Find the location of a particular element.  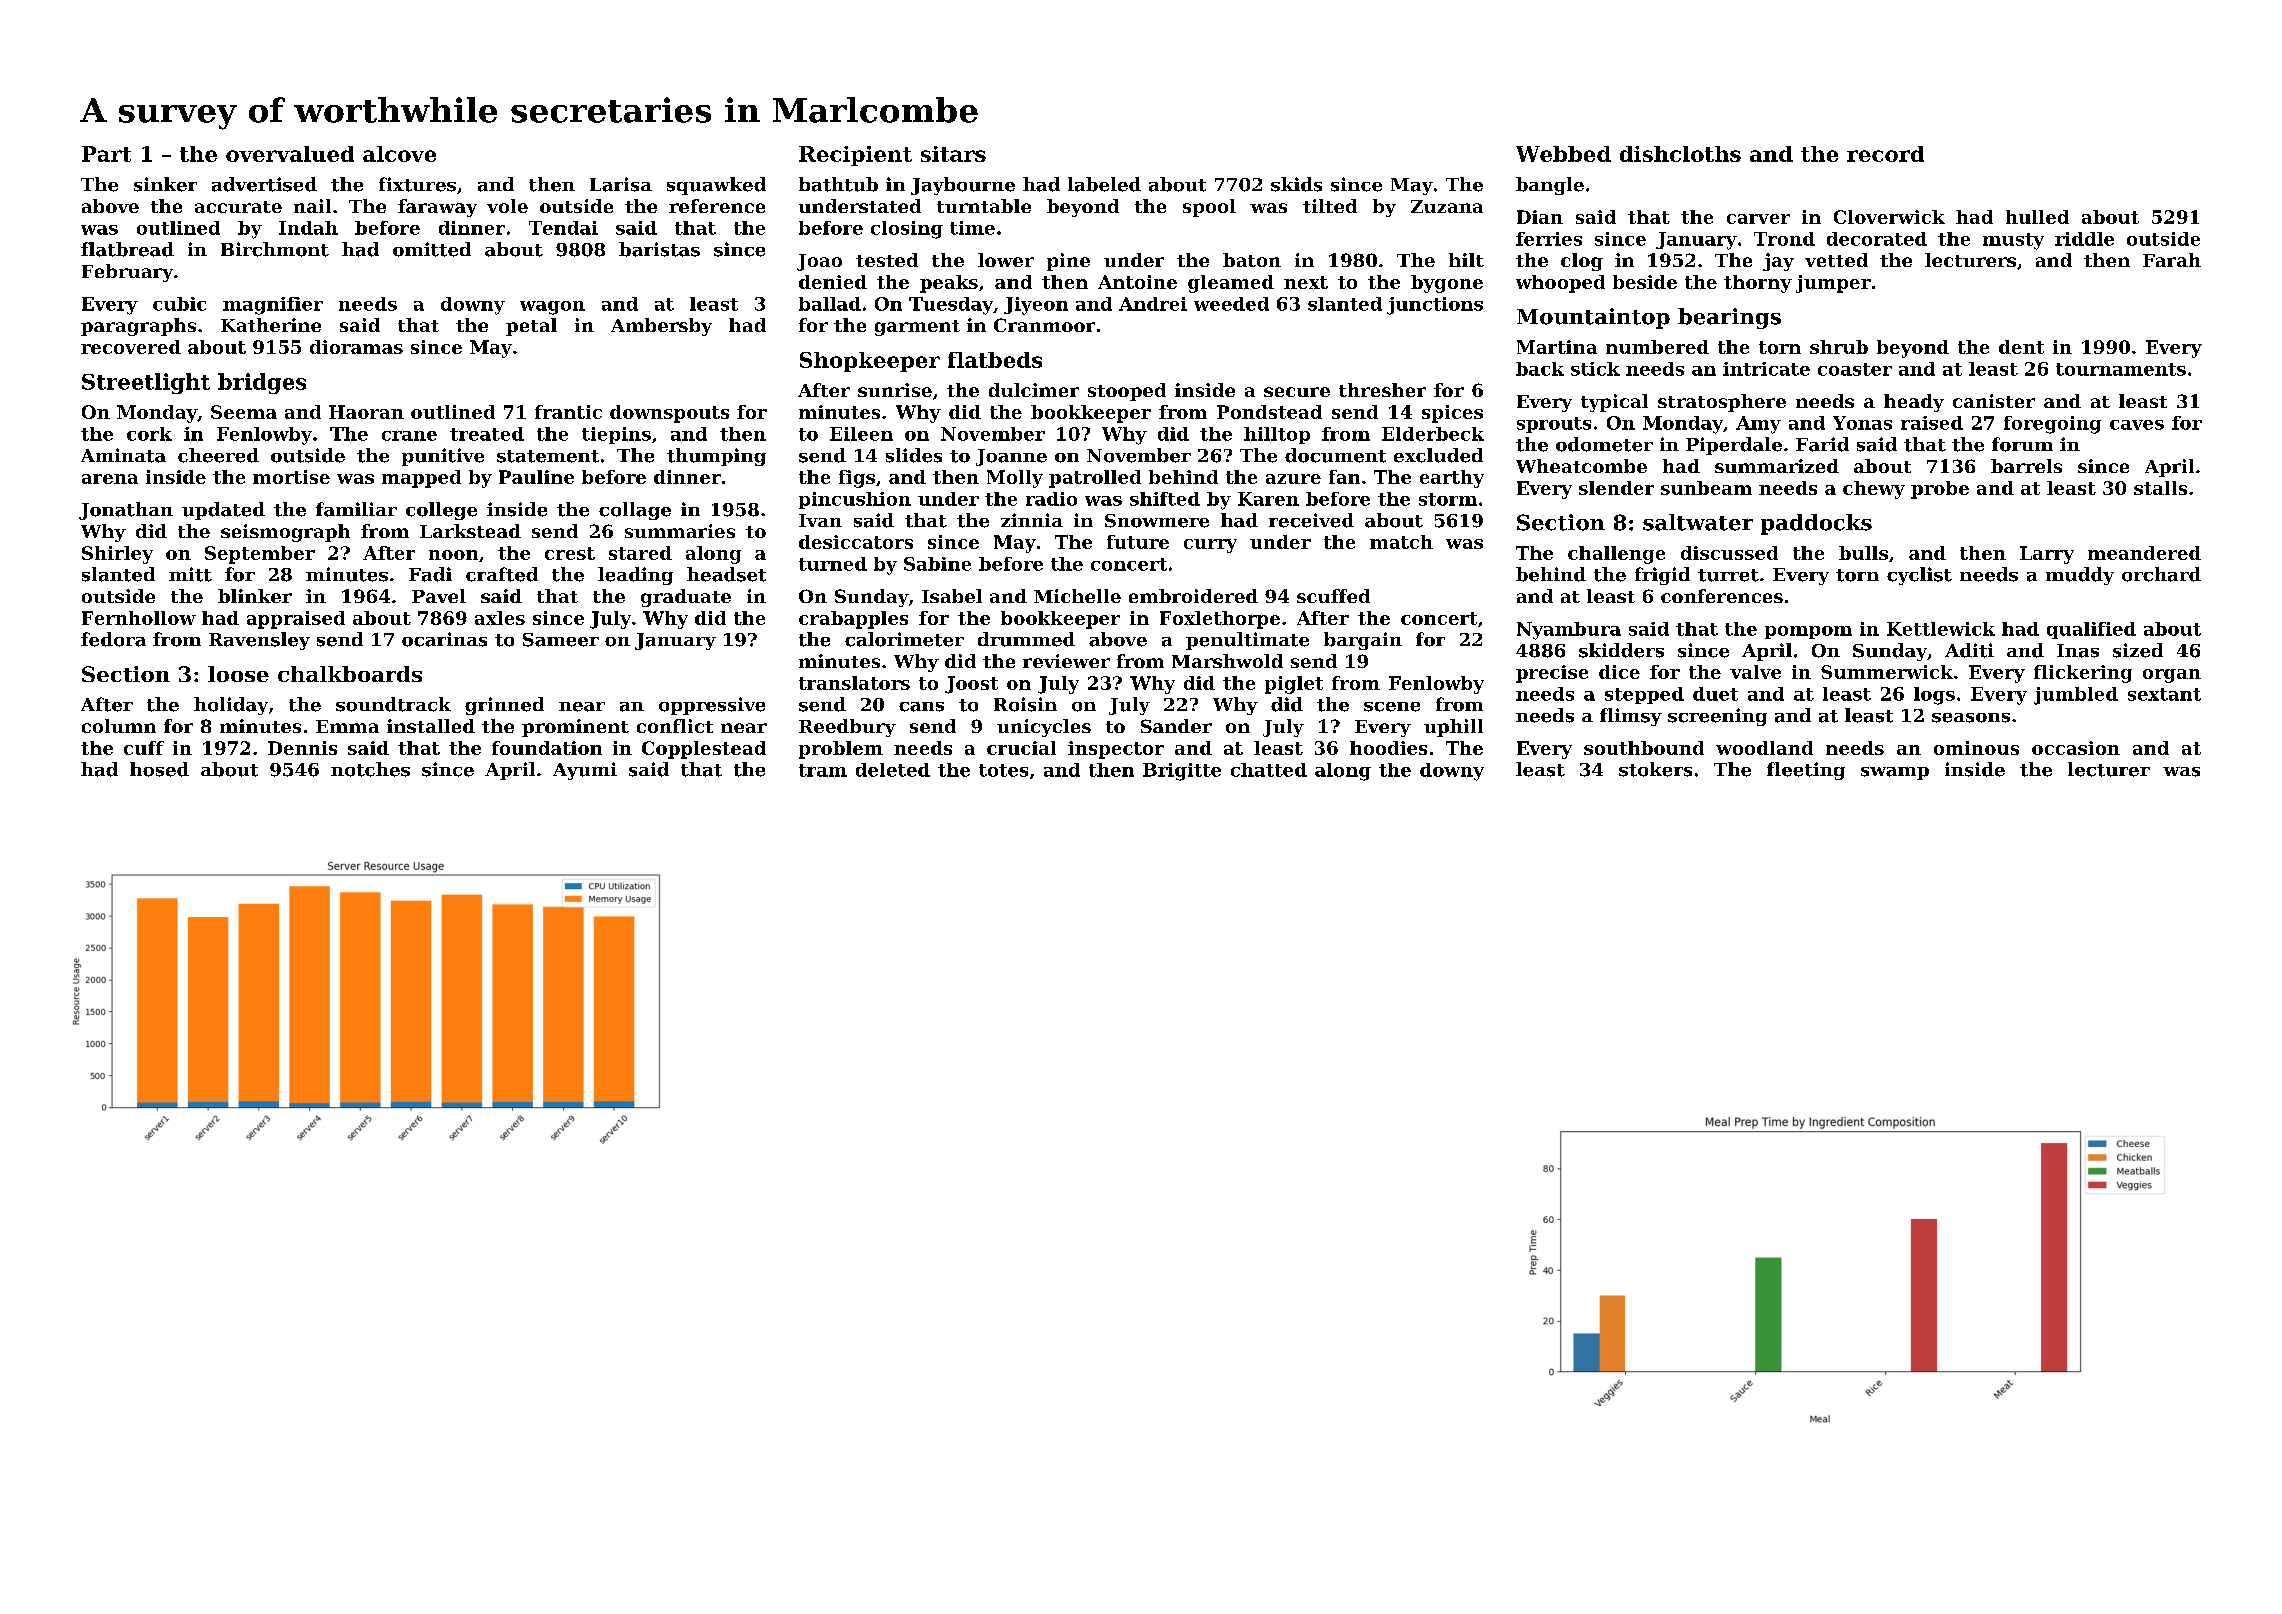

caves is located at coordinates (2137, 425).
